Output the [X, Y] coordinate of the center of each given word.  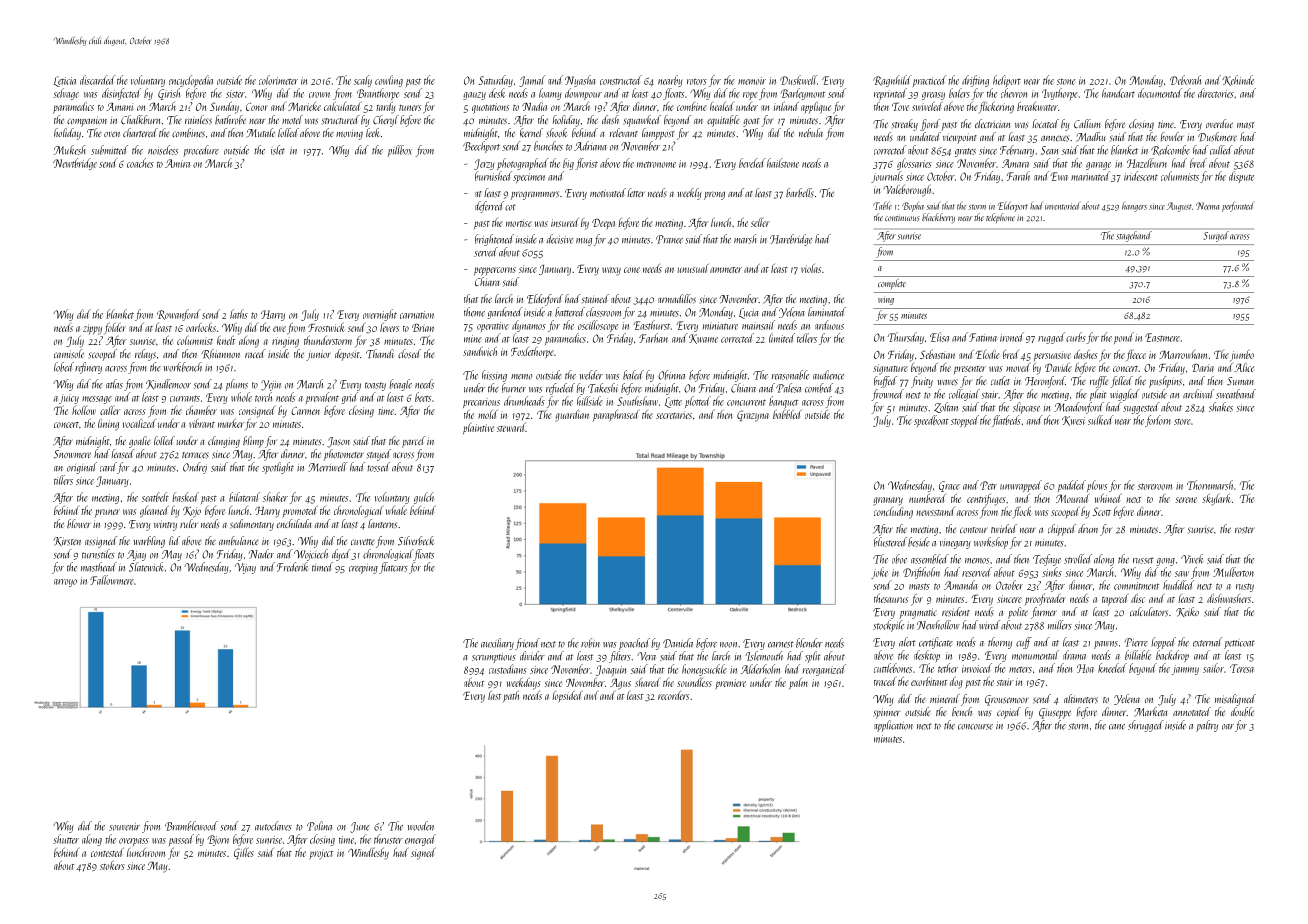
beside [919, 542]
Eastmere [1162, 337]
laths [239, 314]
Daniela [678, 643]
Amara [1015, 163]
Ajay [136, 555]
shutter [66, 839]
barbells [800, 193]
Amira [177, 163]
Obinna [671, 375]
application [893, 726]
